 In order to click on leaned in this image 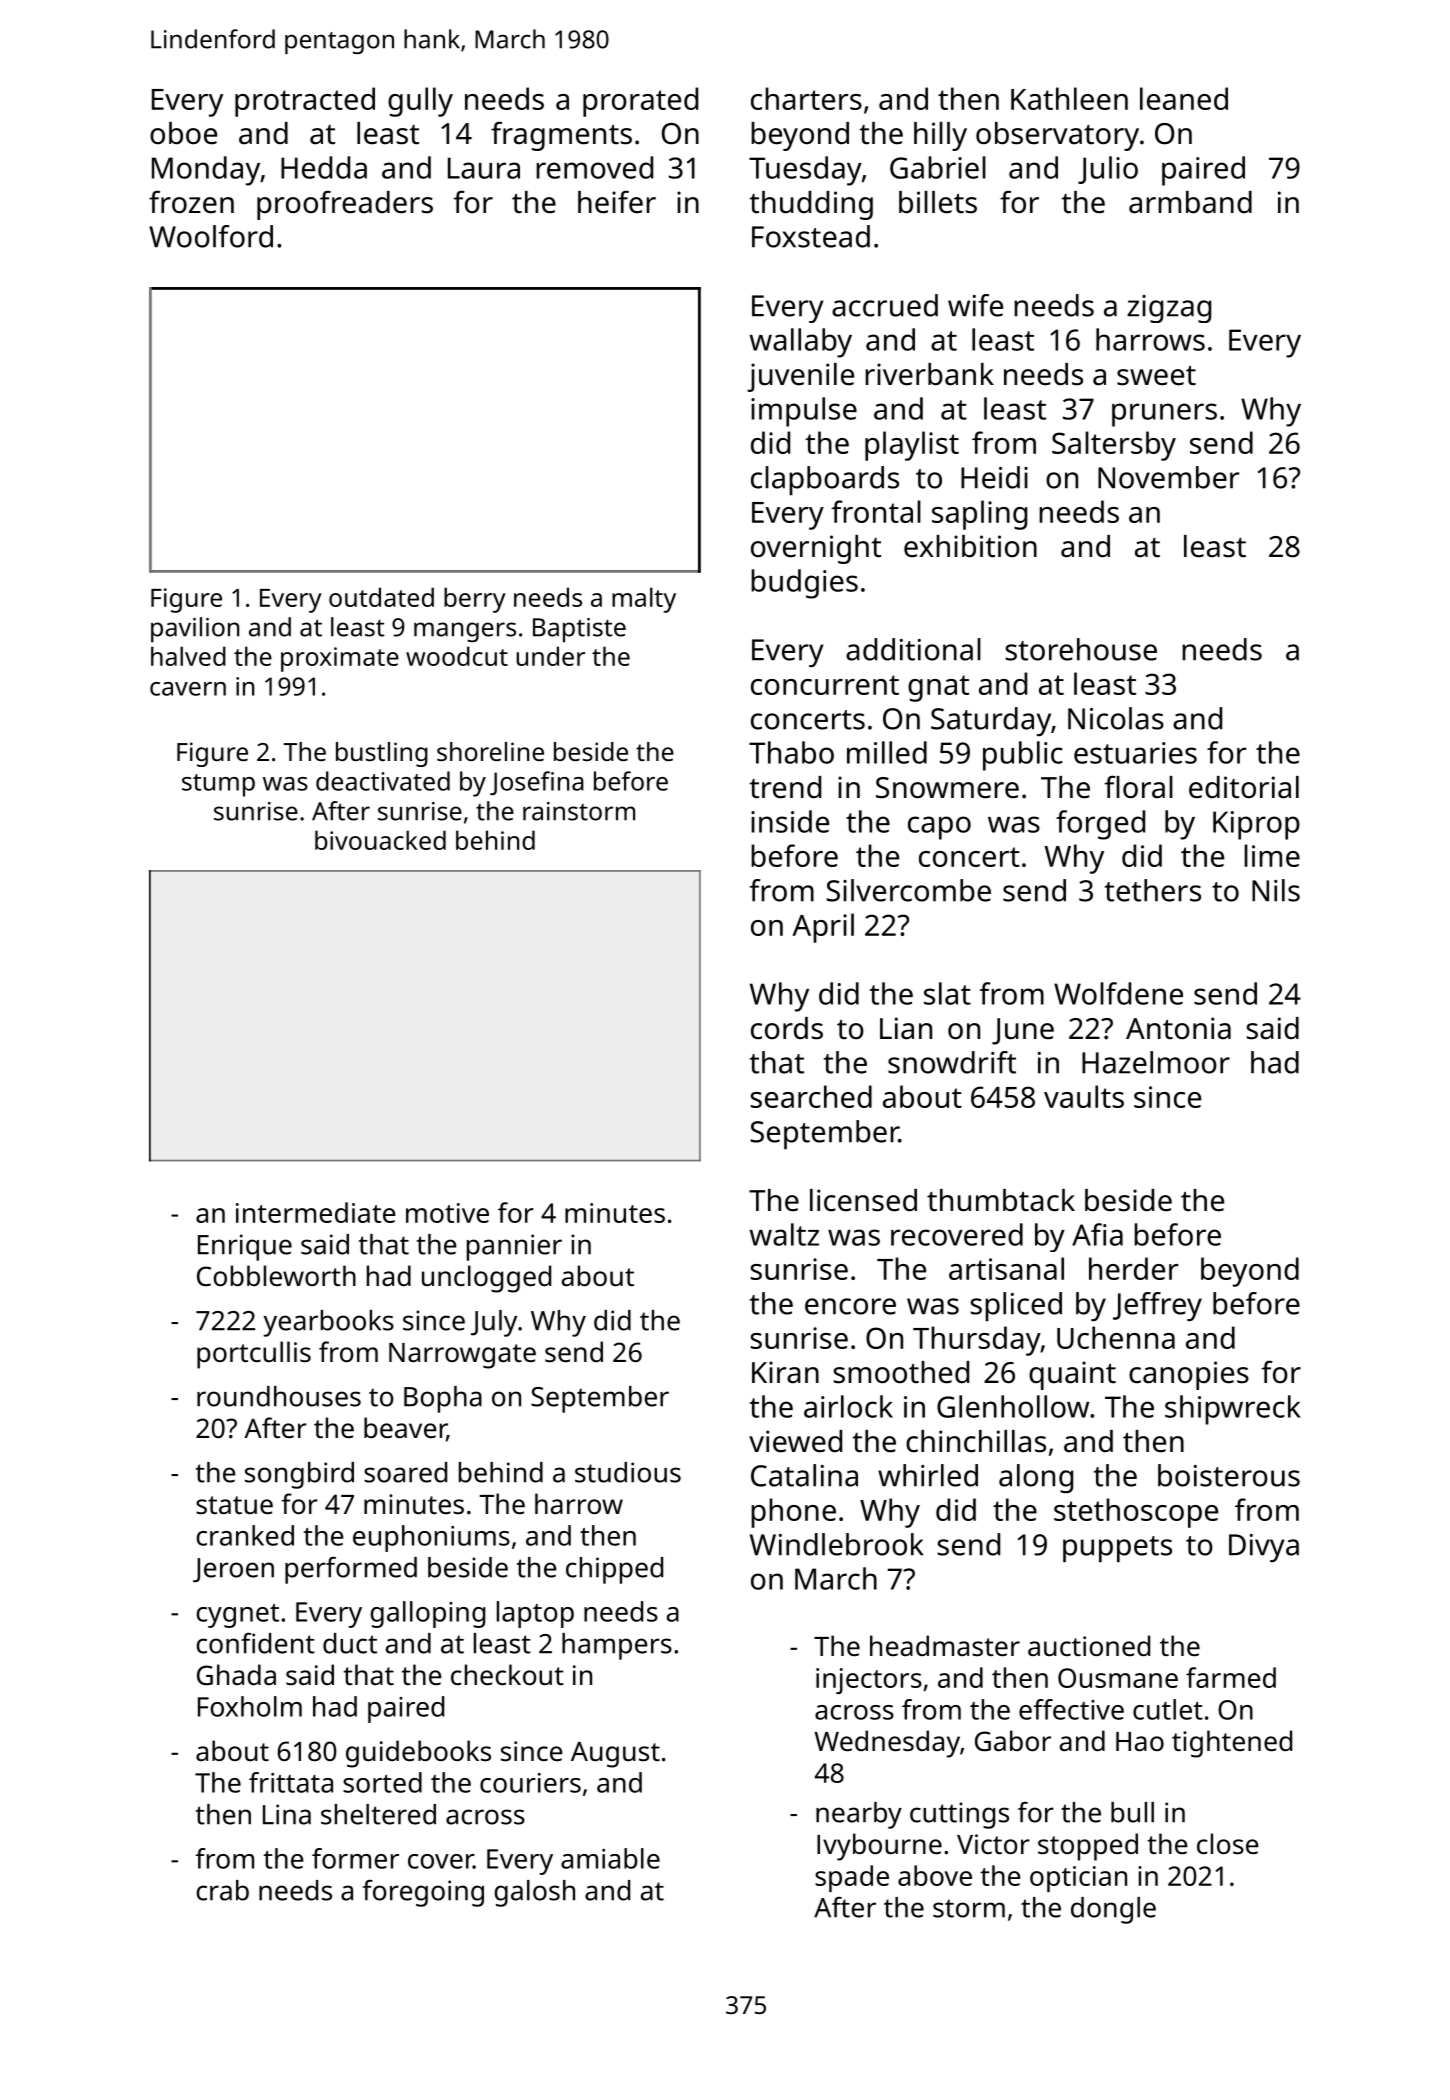, I will do `click(1184, 98)`.
